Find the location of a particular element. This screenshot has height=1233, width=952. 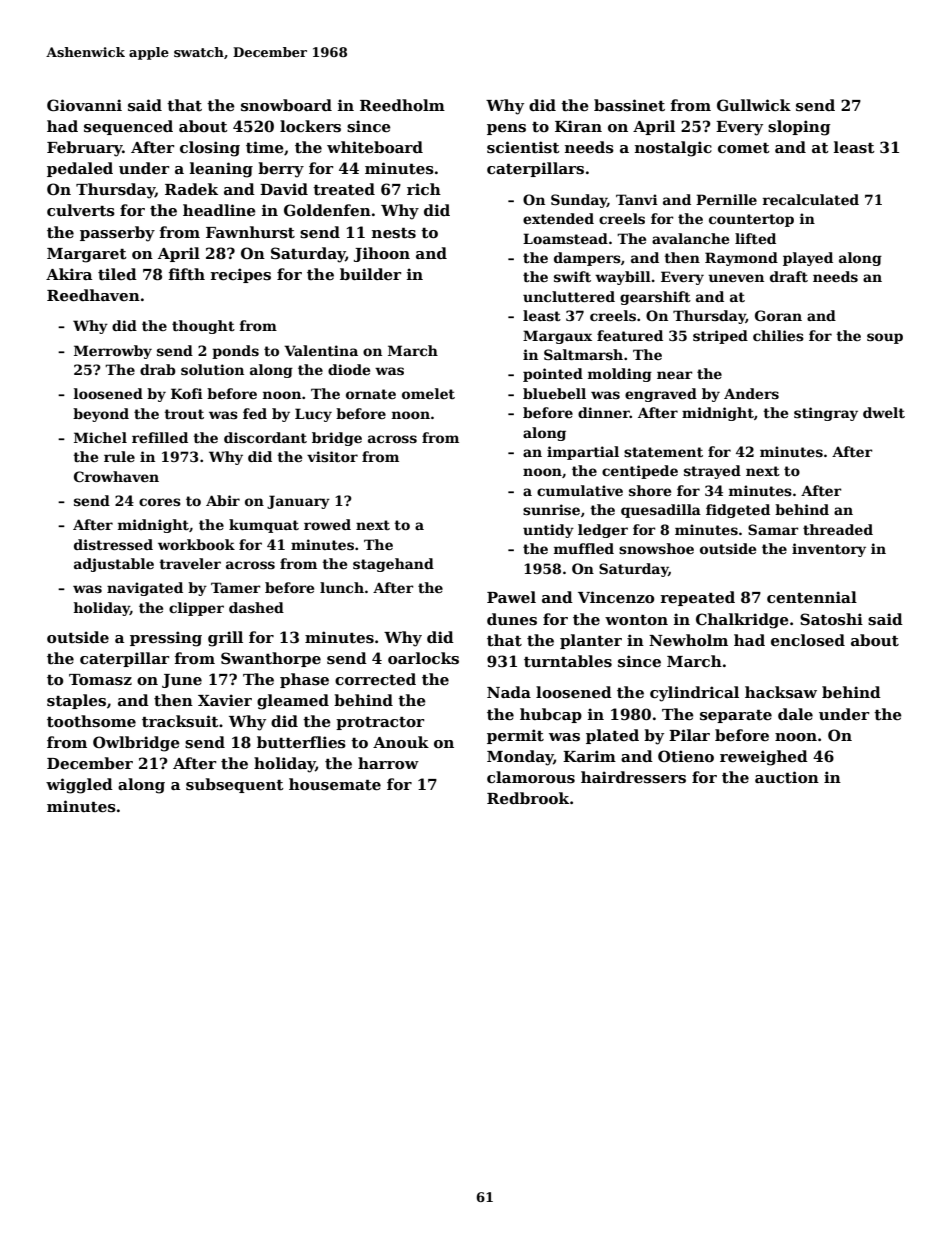

workbook is located at coordinates (196, 544).
